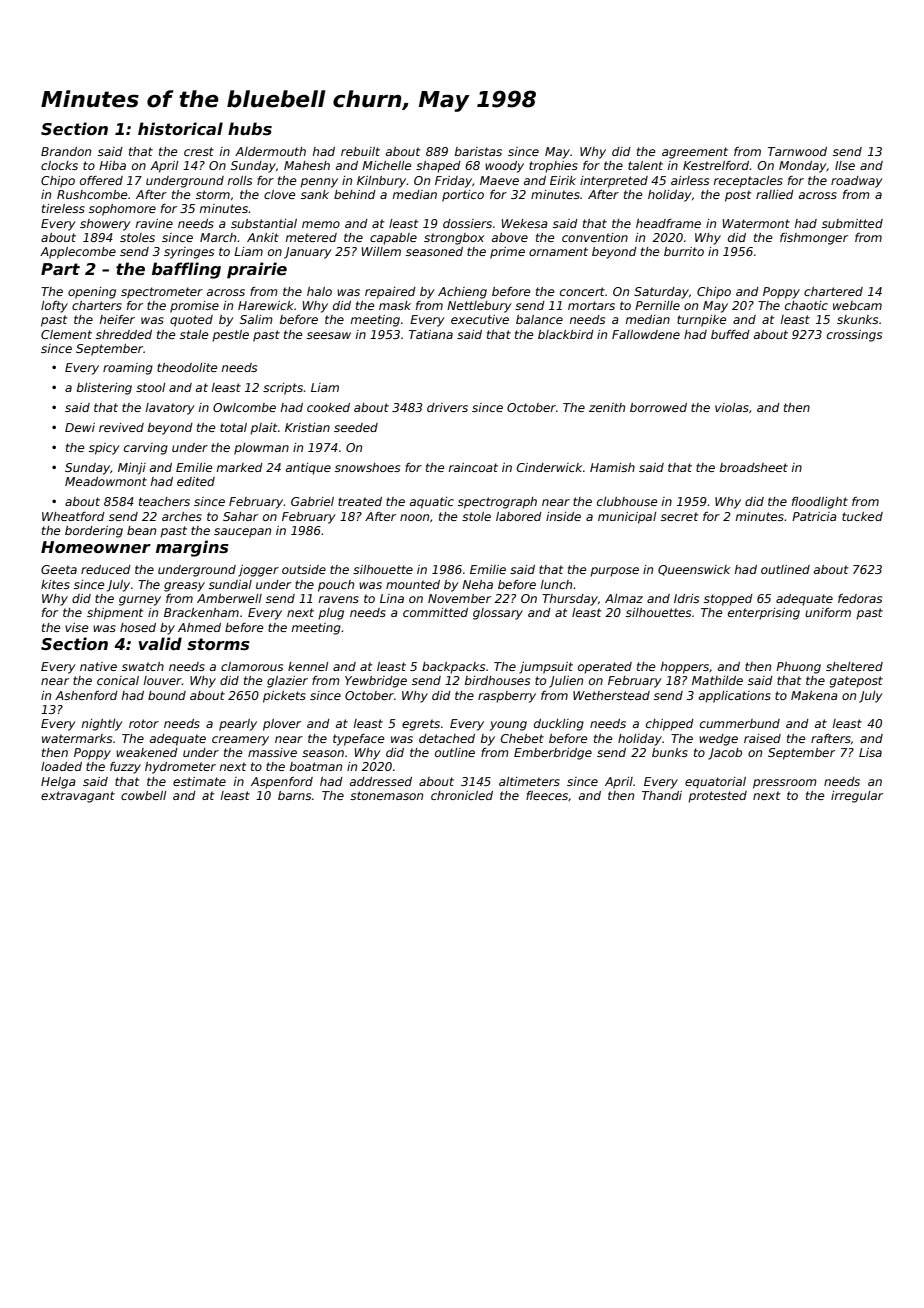 This screenshot has height=1308, width=924. I want to click on historical, so click(180, 129).
